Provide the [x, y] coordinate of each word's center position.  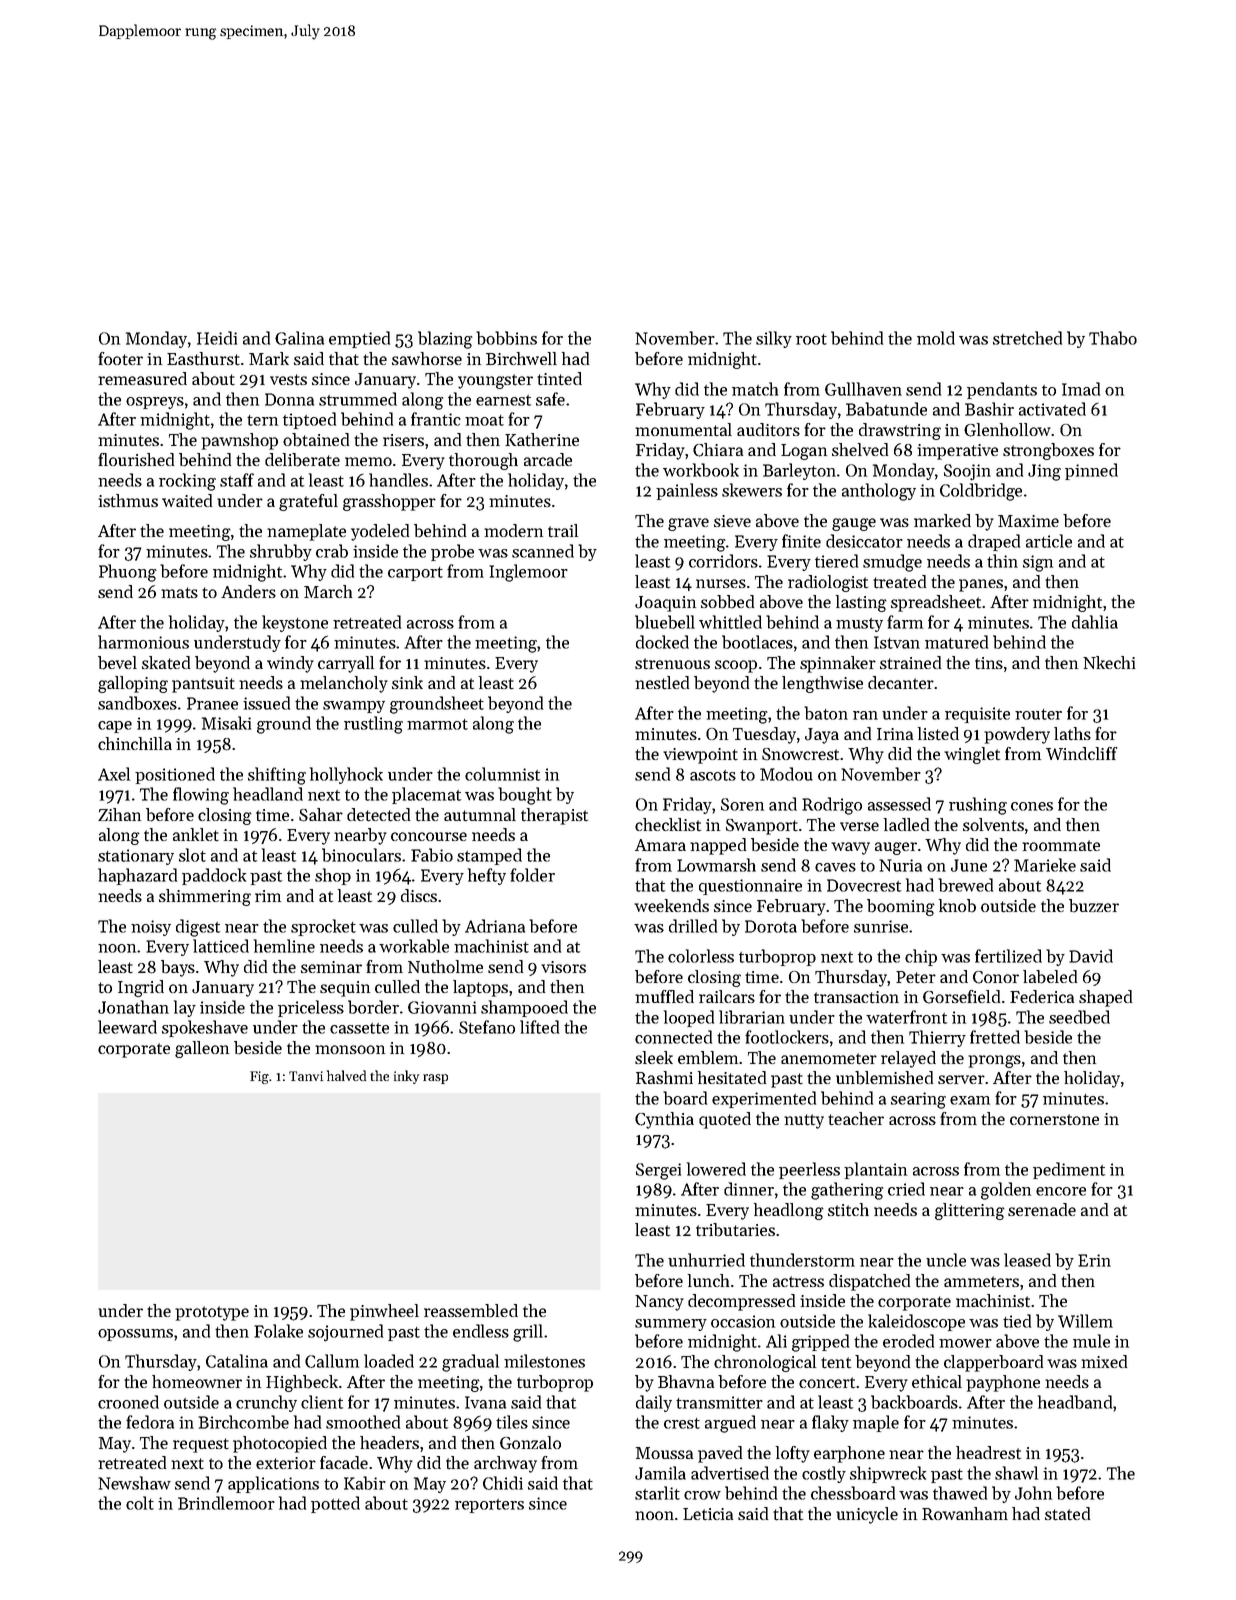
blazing [445, 340]
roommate [1061, 846]
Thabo [1113, 338]
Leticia [708, 1514]
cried [906, 1189]
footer [120, 359]
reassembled [471, 1311]
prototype [212, 1313]
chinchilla [135, 743]
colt [140, 1503]
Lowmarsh [716, 865]
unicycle [867, 1515]
